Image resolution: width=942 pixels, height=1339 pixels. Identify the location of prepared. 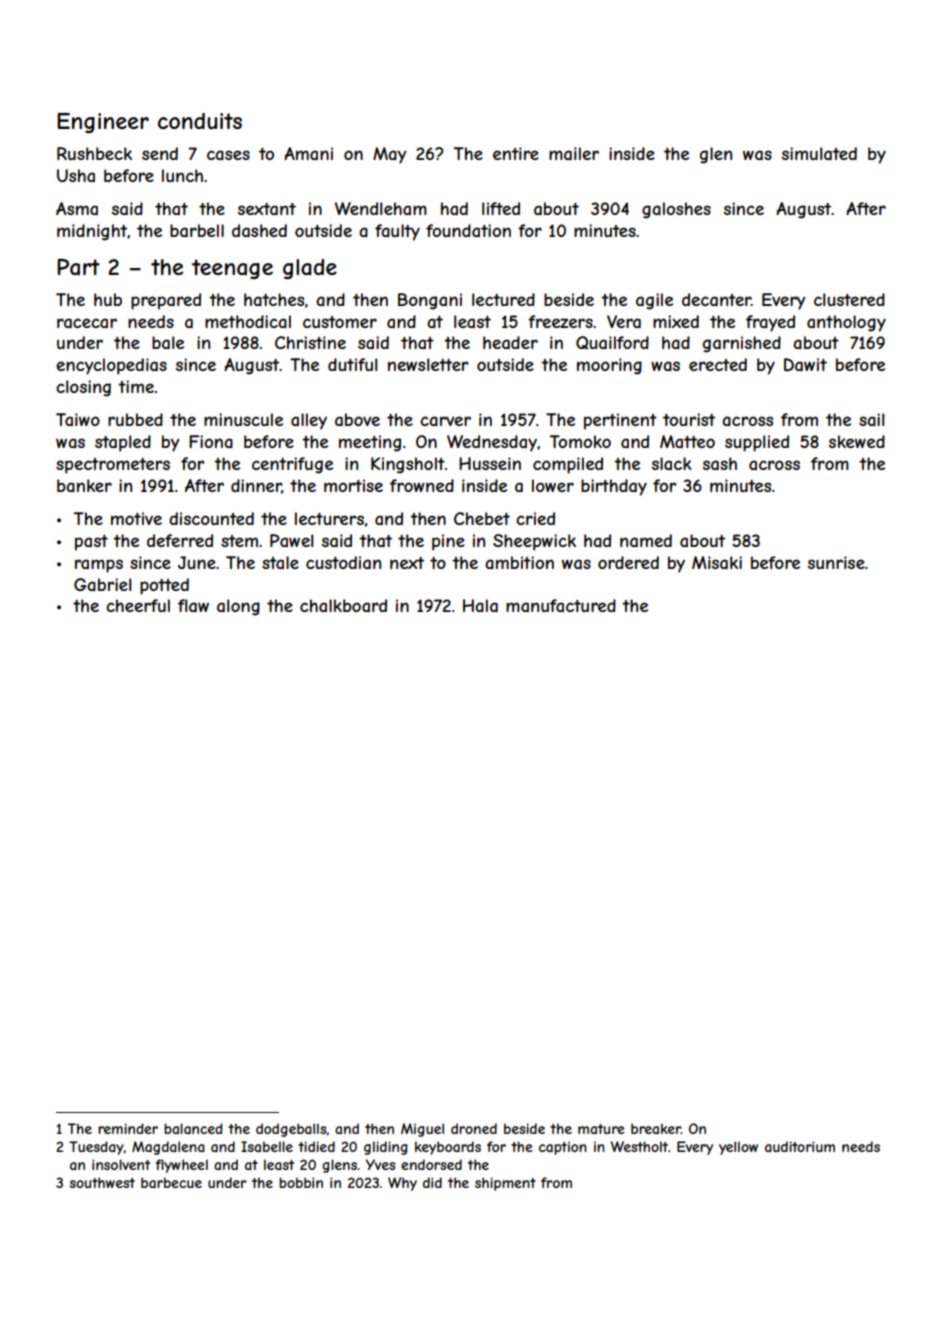
(166, 301).
